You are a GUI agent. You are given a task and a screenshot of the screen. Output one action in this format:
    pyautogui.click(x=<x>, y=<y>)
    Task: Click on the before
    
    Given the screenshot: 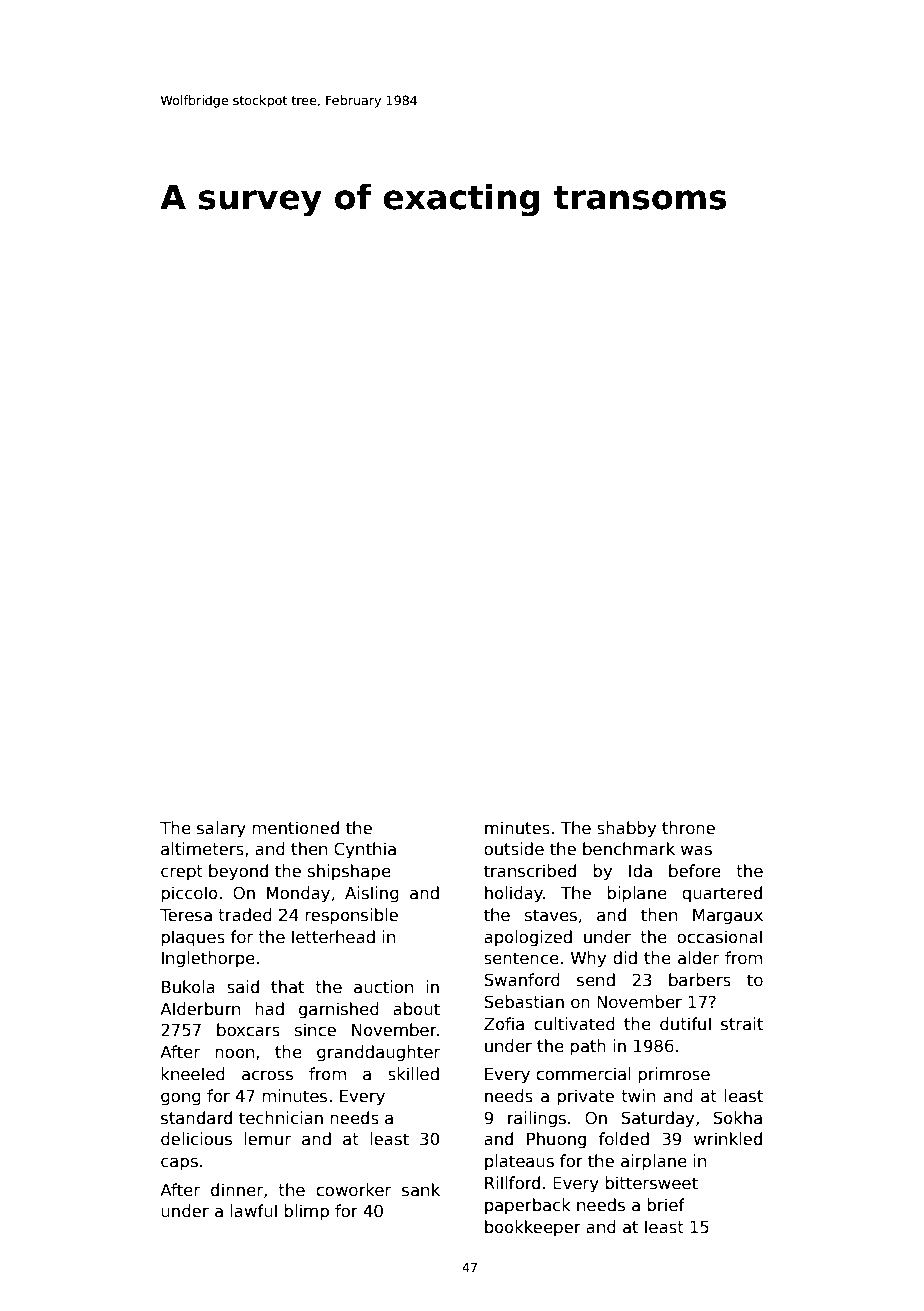 What is the action you would take?
    pyautogui.click(x=695, y=871)
